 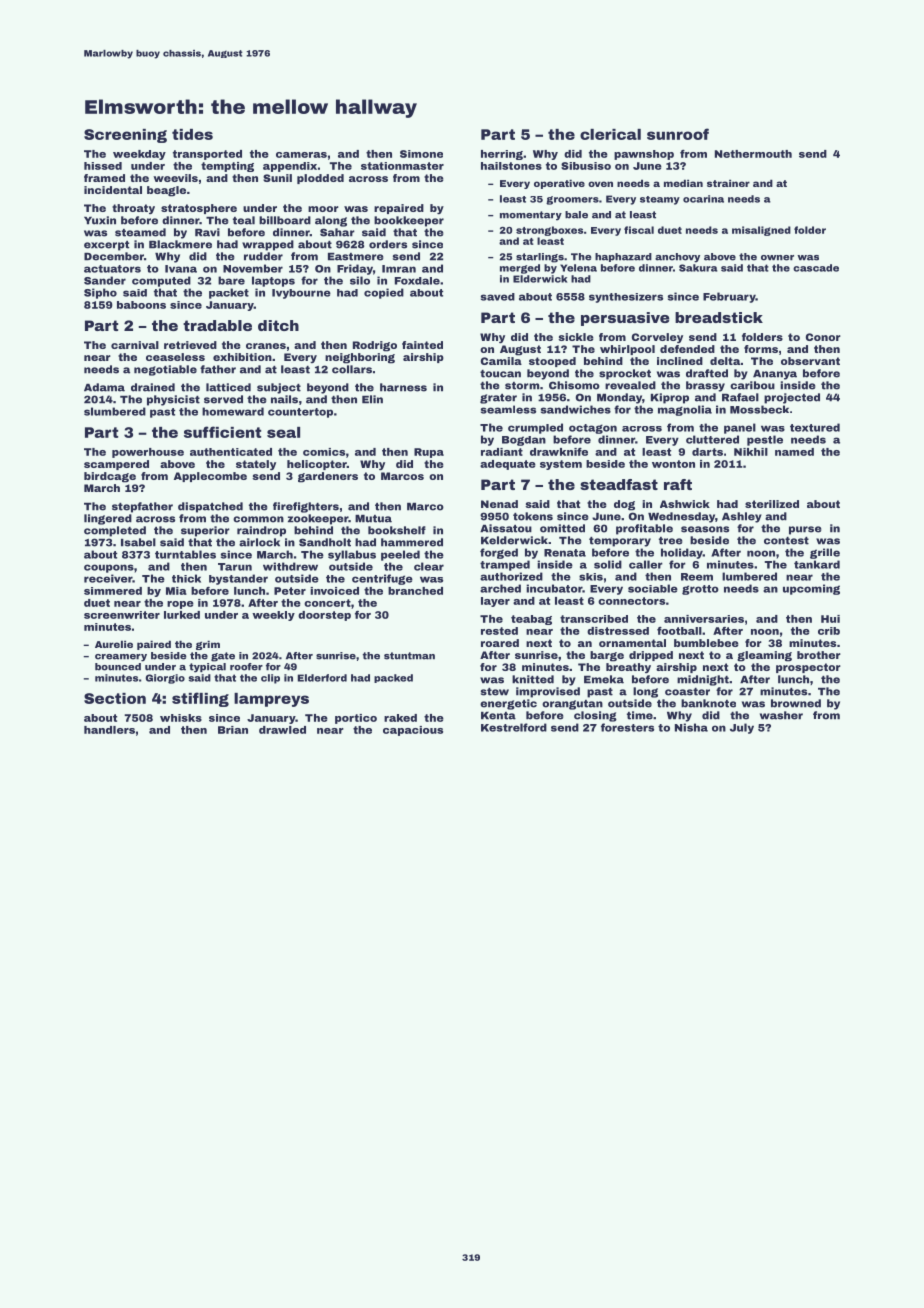 I want to click on sickle, so click(x=576, y=337).
